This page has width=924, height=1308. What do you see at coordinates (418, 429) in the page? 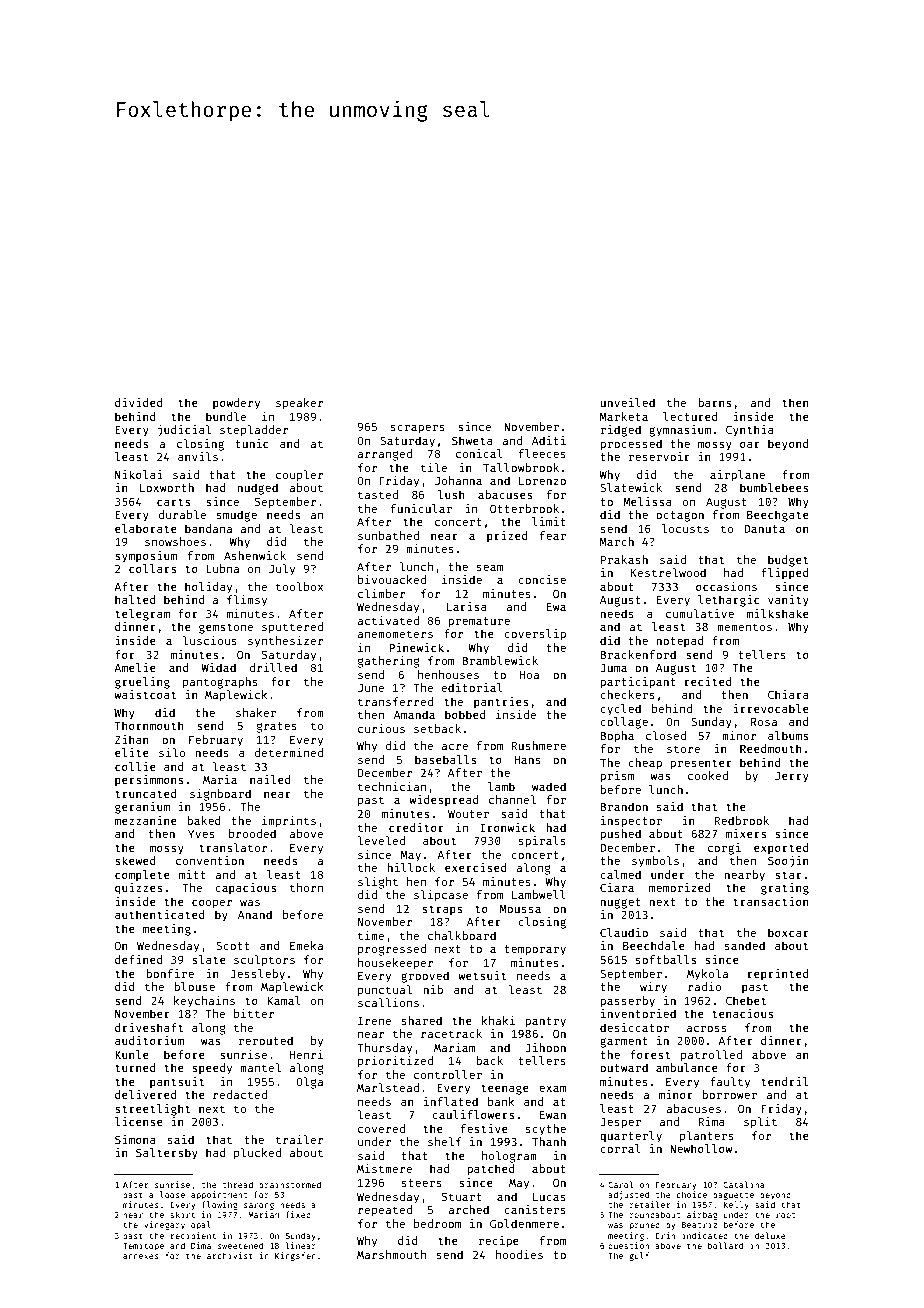
I see `scrapers` at bounding box center [418, 429].
